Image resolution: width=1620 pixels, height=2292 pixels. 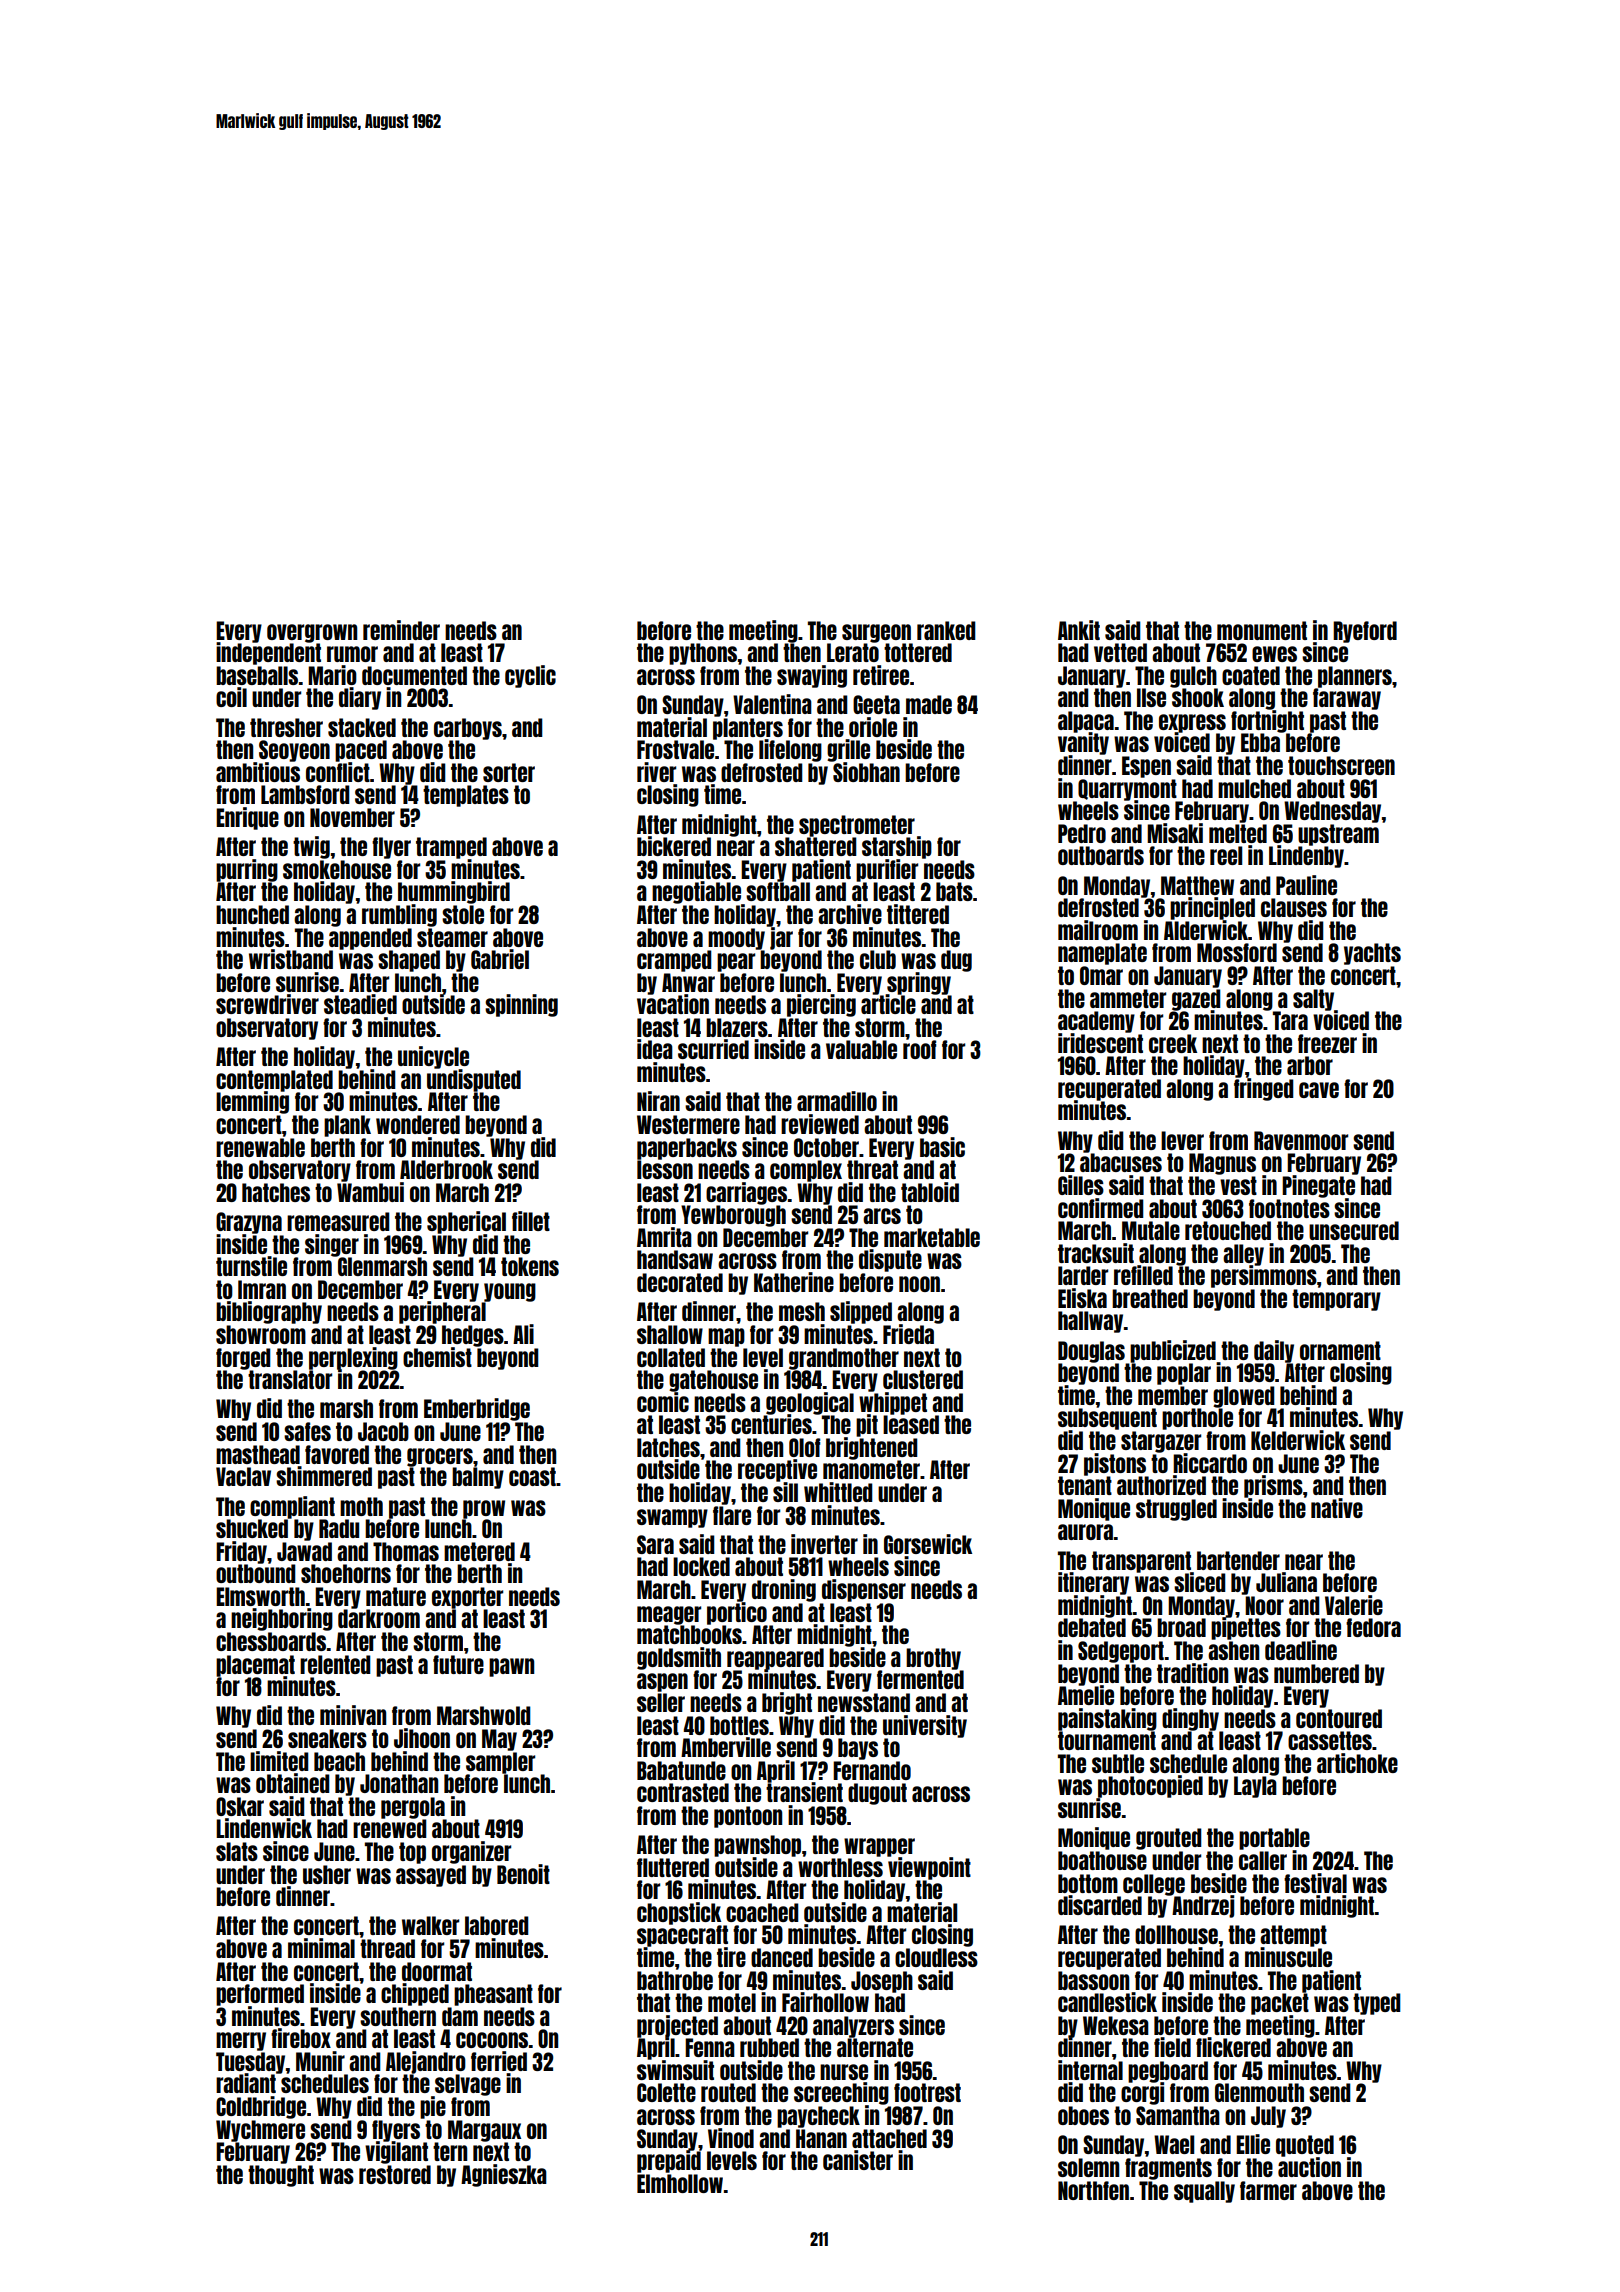 I want to click on Ankit, so click(x=1079, y=630).
